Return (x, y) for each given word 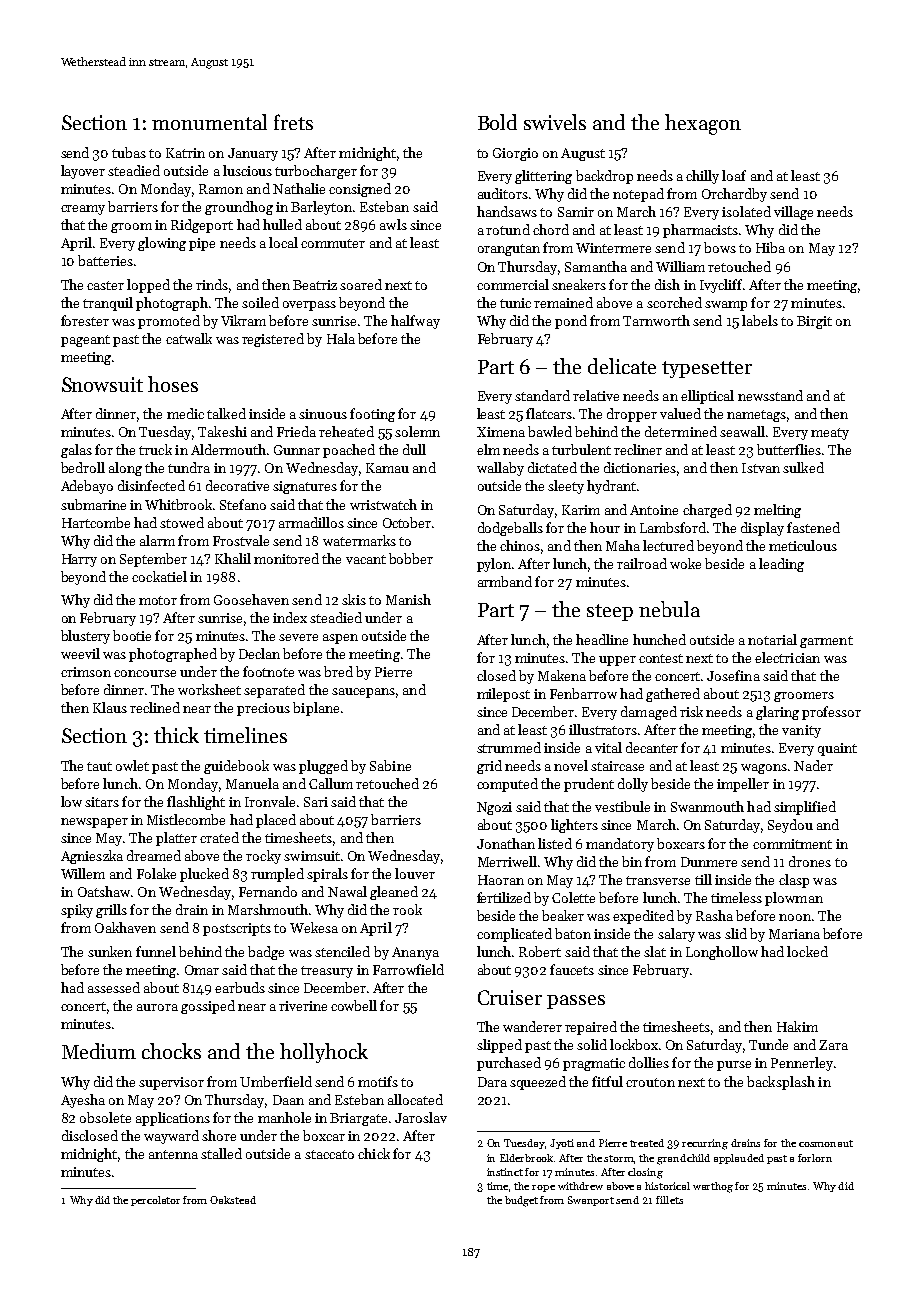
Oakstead (233, 1200)
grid (489, 767)
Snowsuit (102, 384)
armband (505, 581)
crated (219, 837)
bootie (132, 635)
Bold (497, 122)
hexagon (703, 124)
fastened (813, 527)
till (703, 879)
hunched (659, 639)
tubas (129, 152)
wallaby (500, 469)
